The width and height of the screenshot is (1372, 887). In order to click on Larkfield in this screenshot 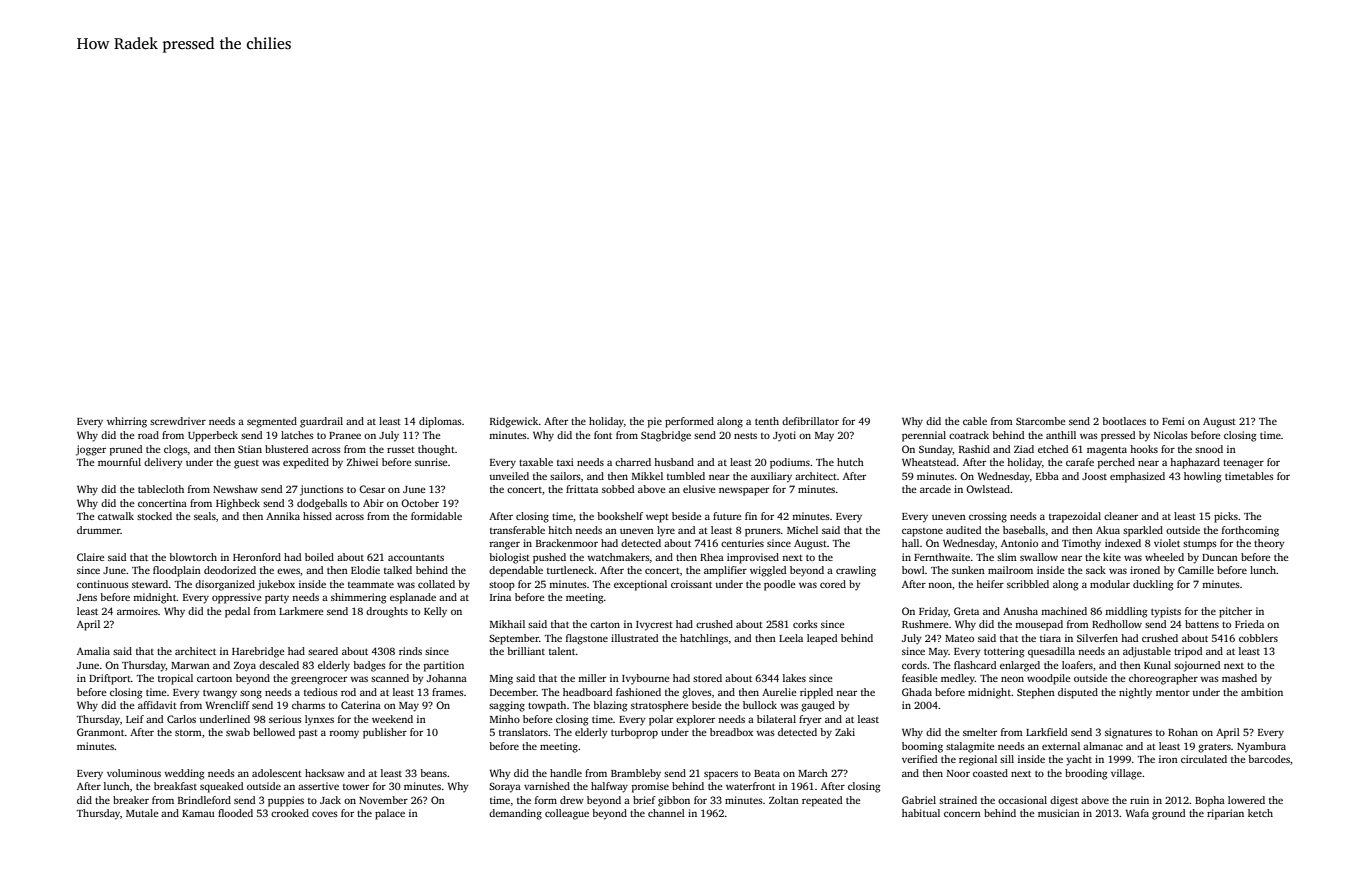, I will do `click(1046, 732)`.
